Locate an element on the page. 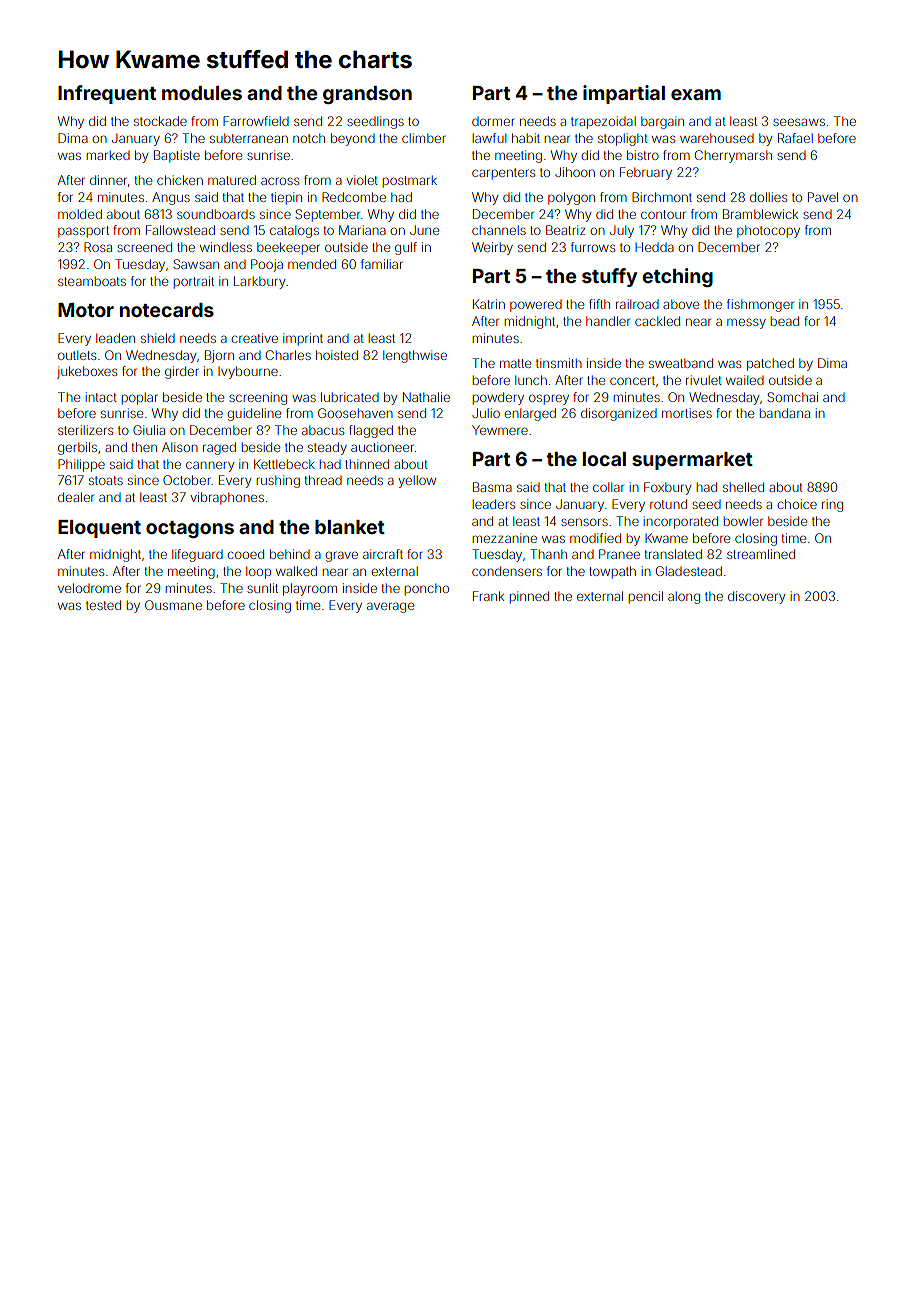  familiar is located at coordinates (382, 264).
